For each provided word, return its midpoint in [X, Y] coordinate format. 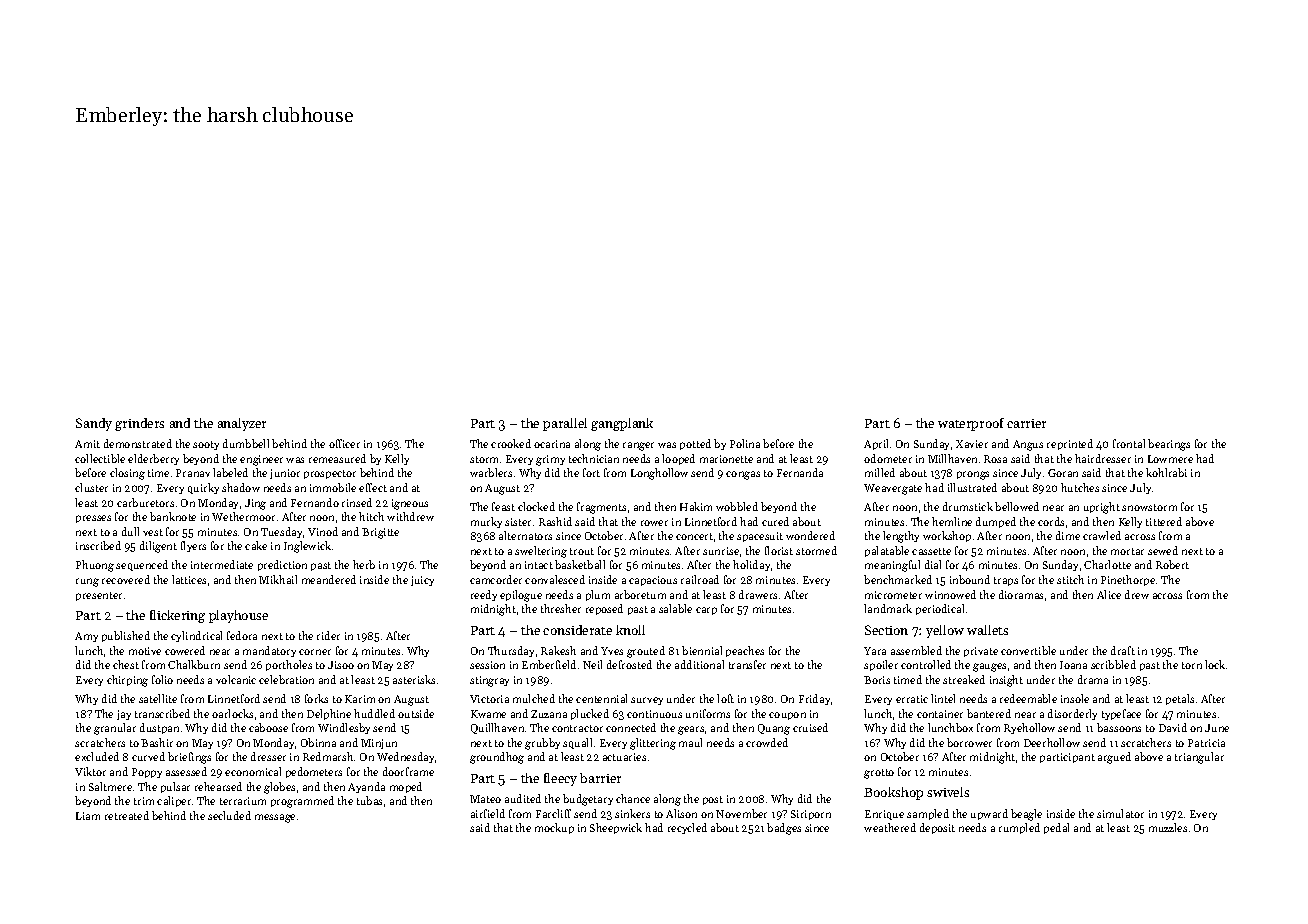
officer [344, 443]
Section [886, 630]
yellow [945, 631]
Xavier [972, 444]
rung [87, 582]
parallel [565, 424]
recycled [687, 828]
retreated [127, 815]
